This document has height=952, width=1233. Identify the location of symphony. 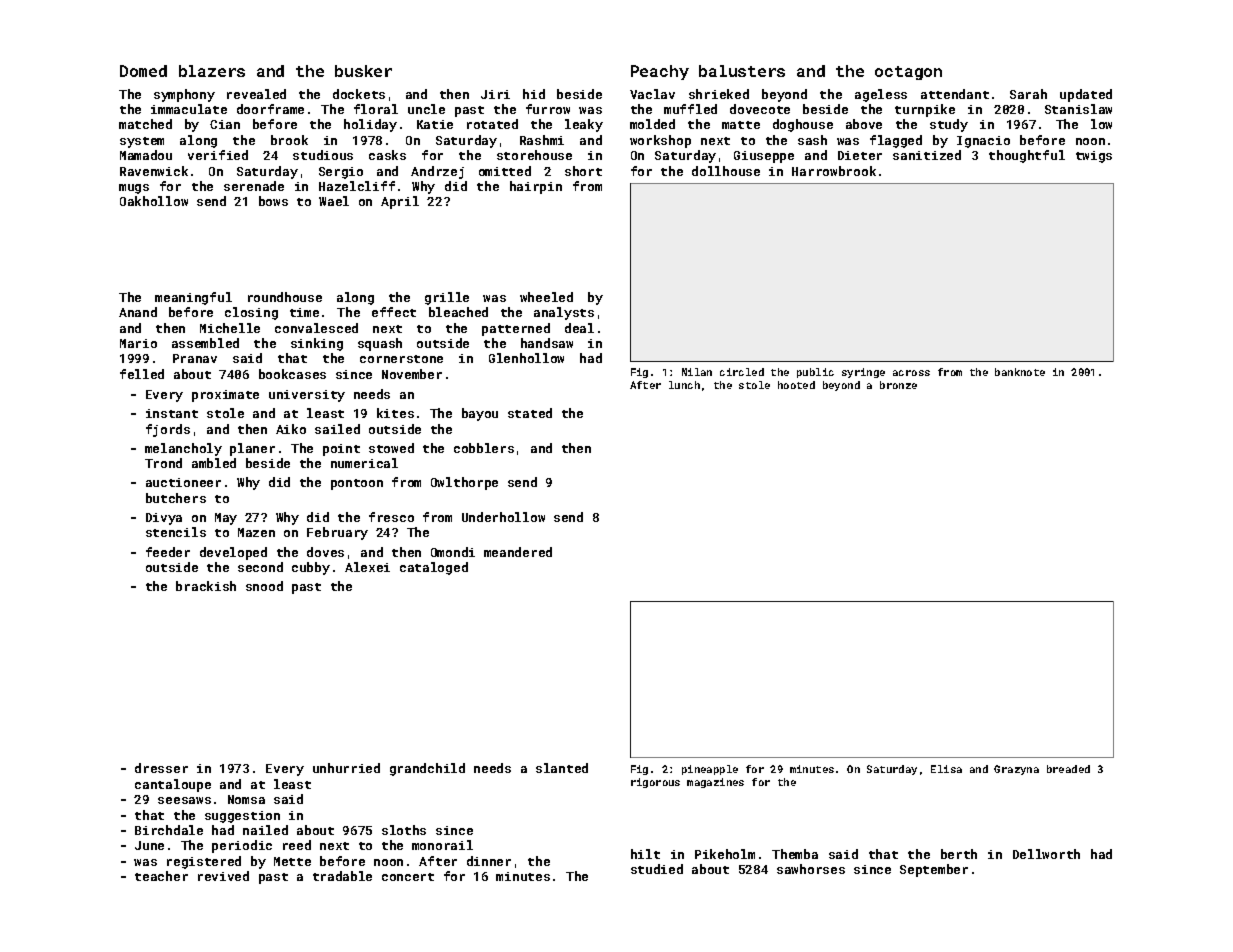
(184, 95).
